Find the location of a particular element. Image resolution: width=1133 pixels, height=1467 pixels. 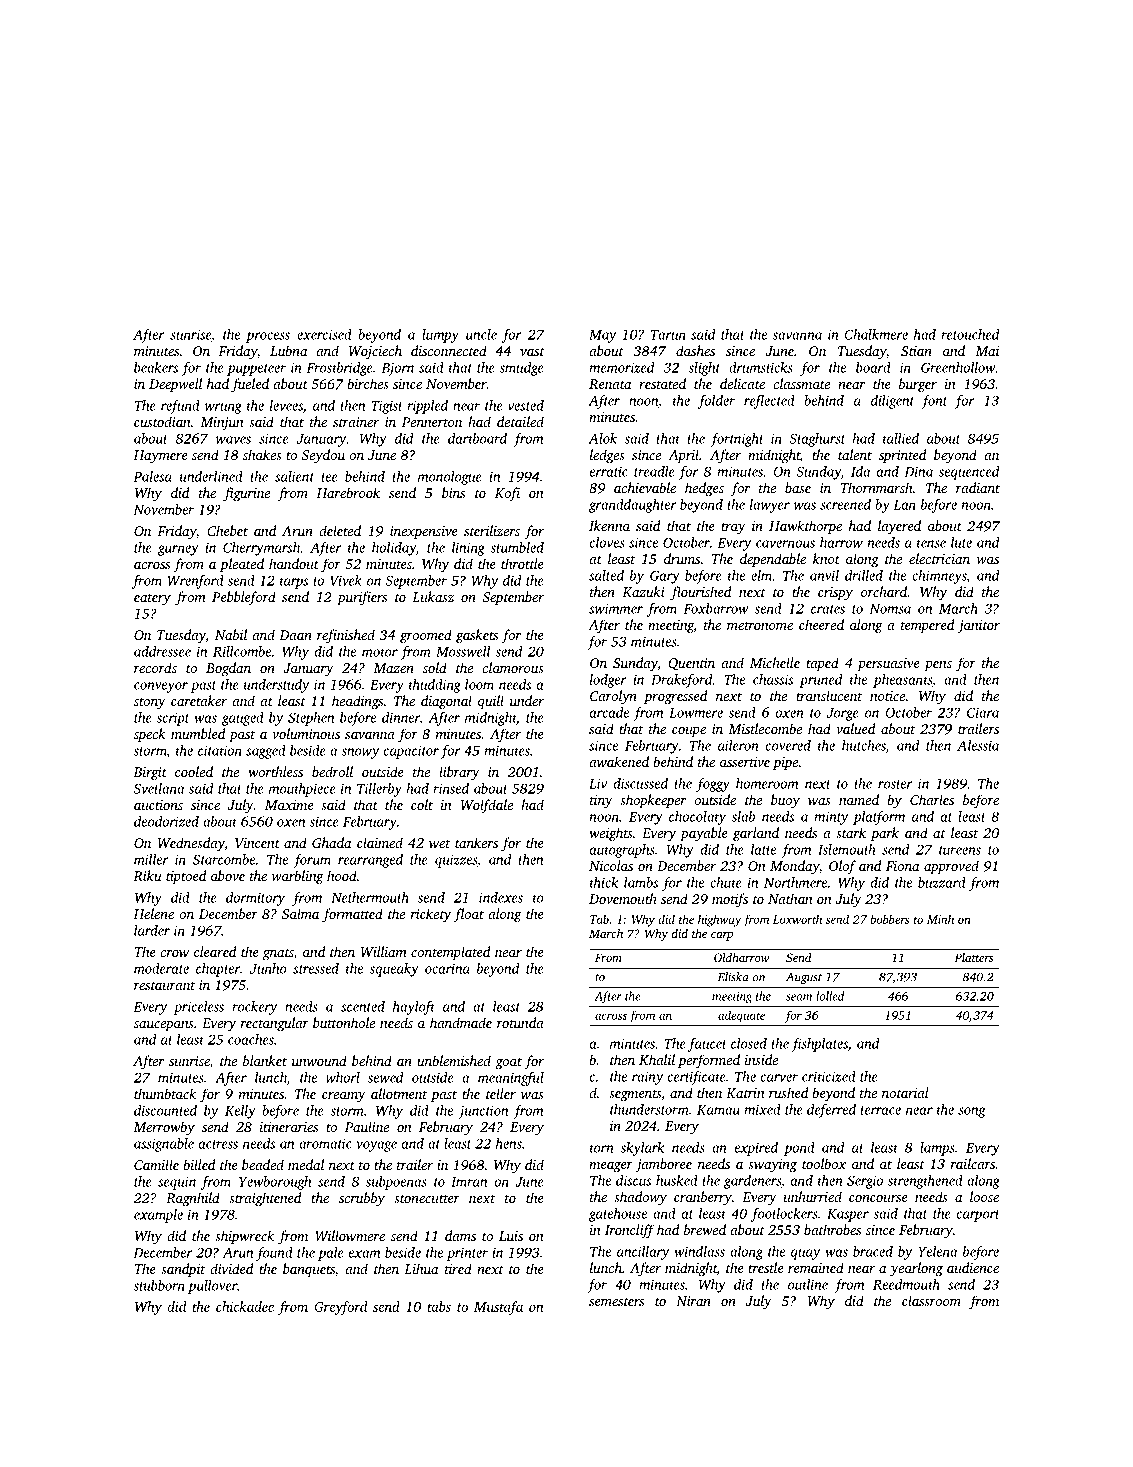

homeroom is located at coordinates (767, 783).
